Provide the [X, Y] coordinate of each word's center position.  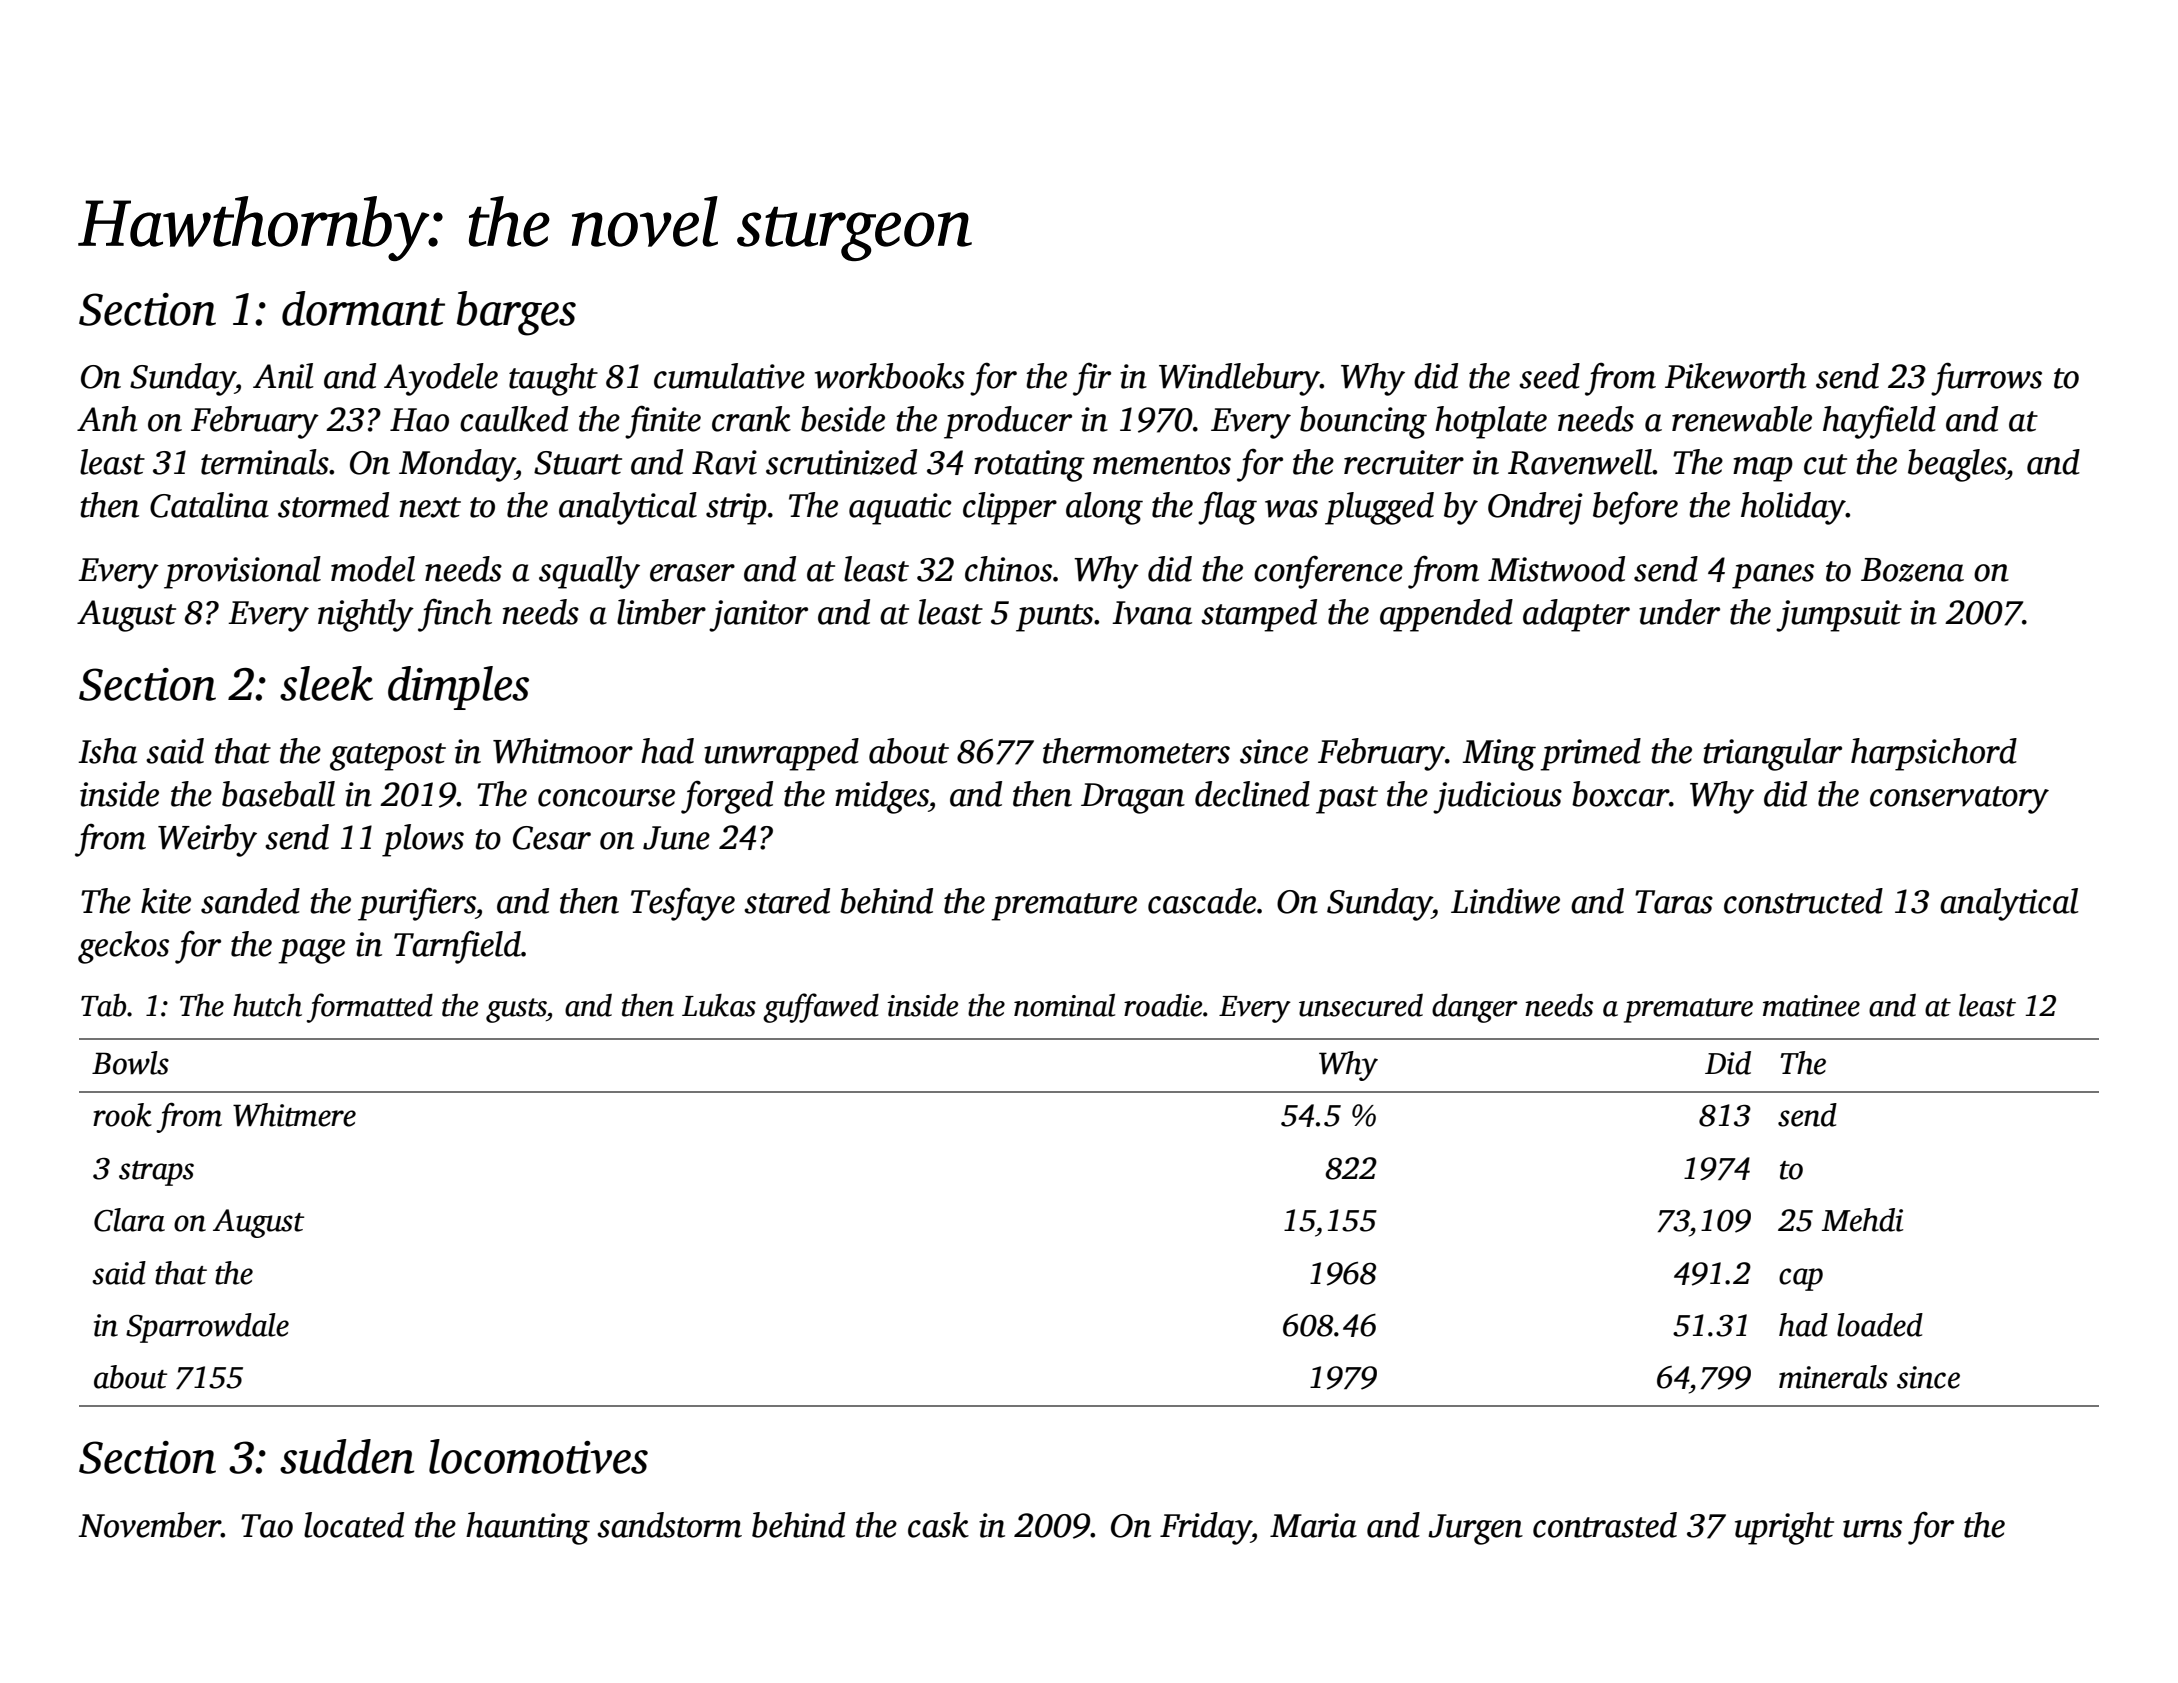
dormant [363, 308]
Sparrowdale [207, 1328]
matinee [1811, 1006]
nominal [1064, 1005]
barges [516, 313]
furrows [1986, 379]
